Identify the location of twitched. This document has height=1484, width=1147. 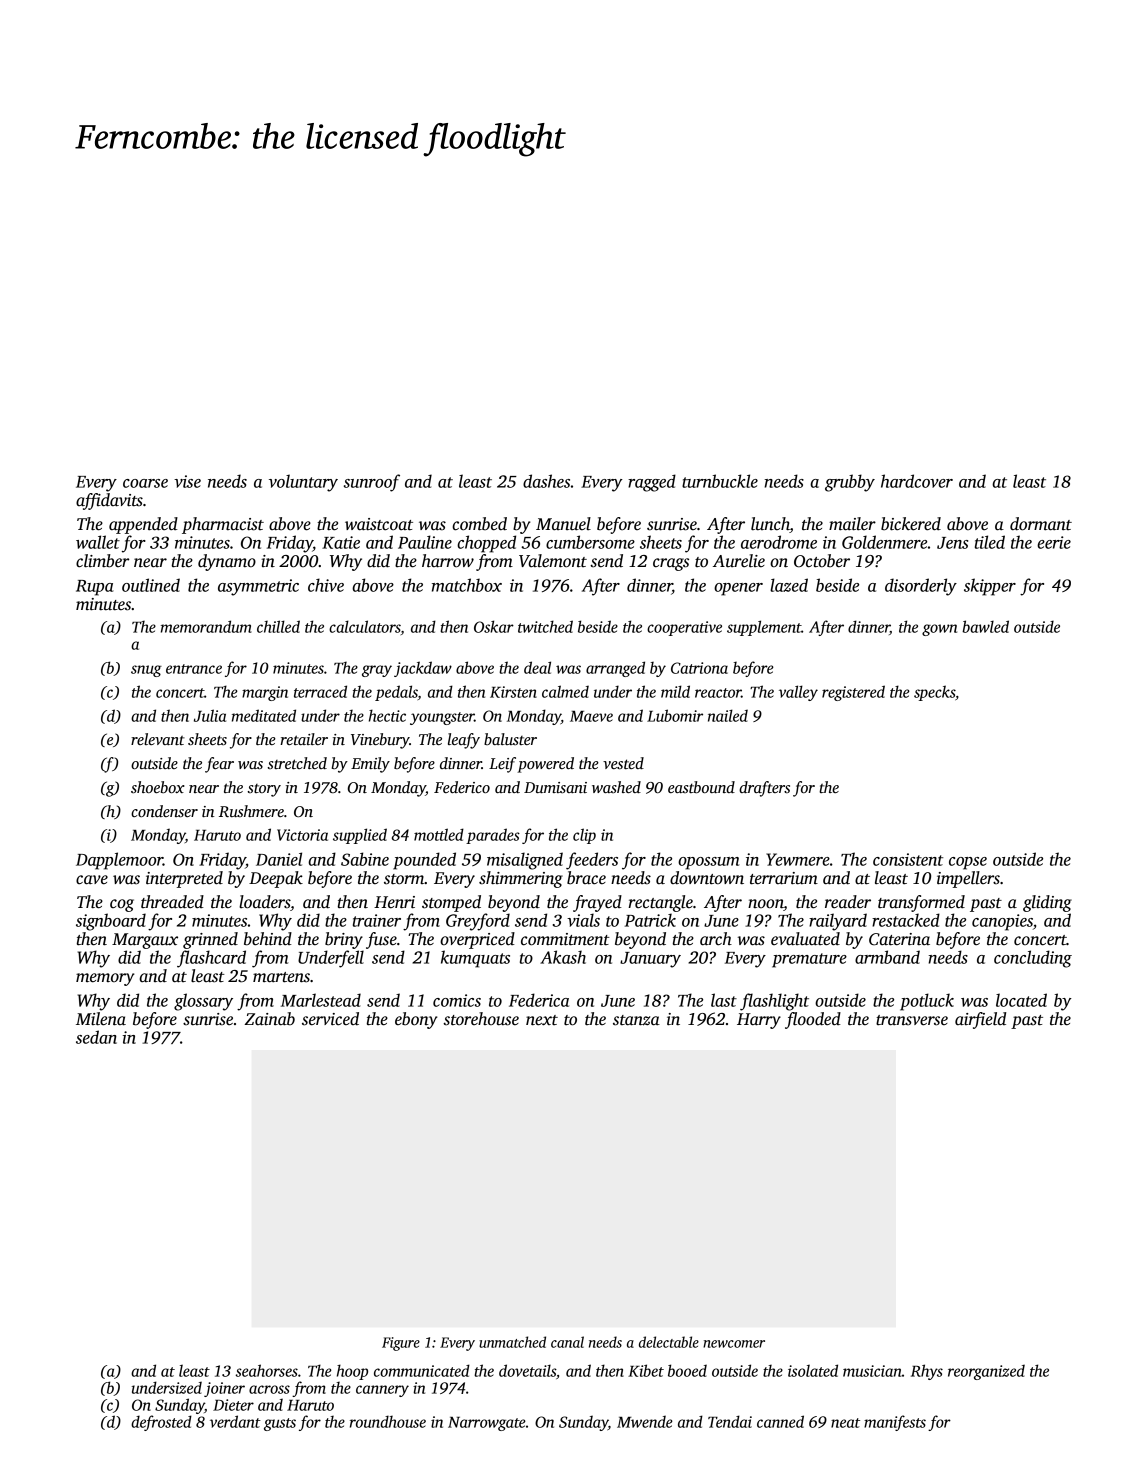
(545, 626).
